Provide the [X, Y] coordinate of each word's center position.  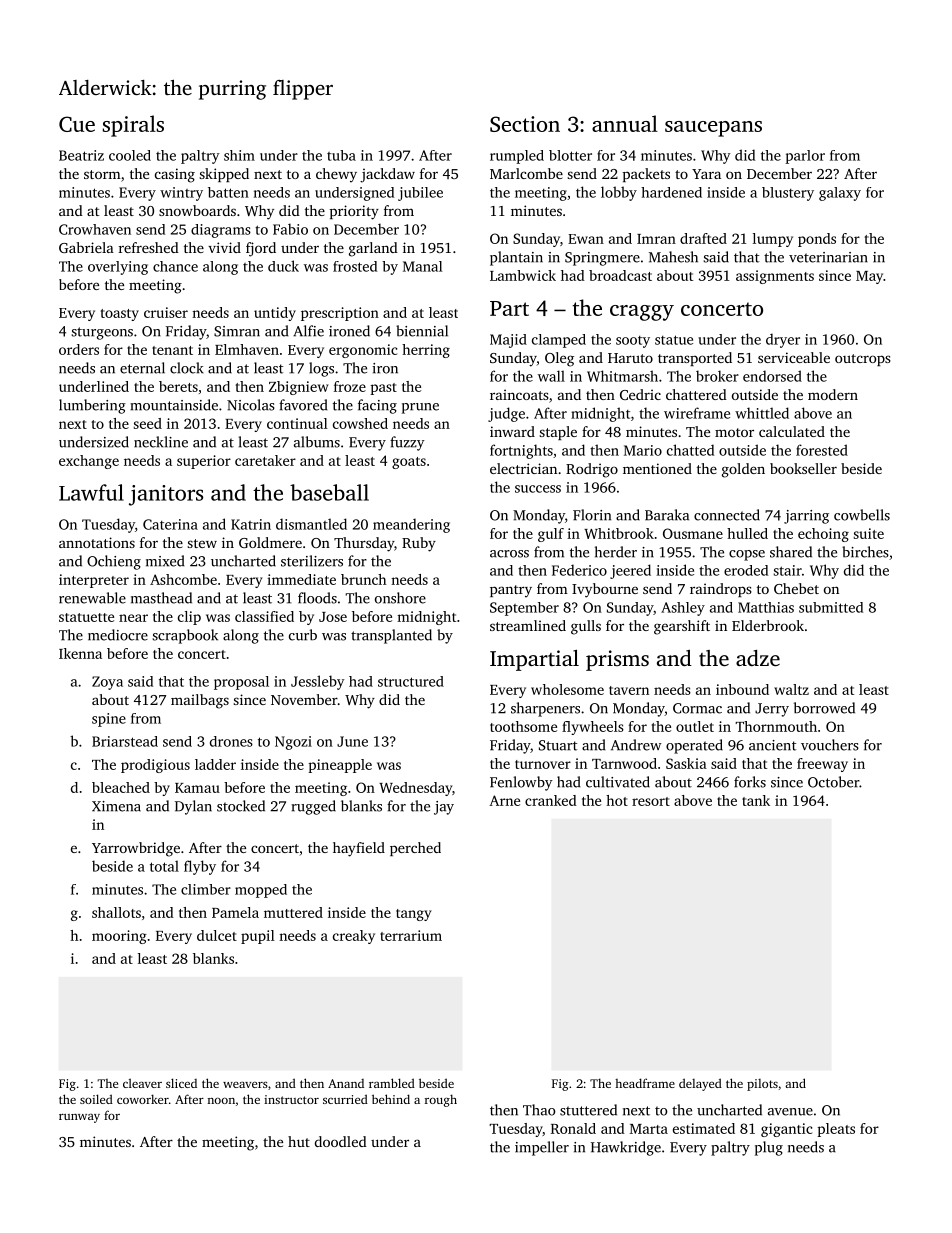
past [383, 389]
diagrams [221, 231]
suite [868, 533]
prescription [340, 314]
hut [299, 1141]
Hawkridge [626, 1148]
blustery [788, 194]
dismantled [311, 524]
